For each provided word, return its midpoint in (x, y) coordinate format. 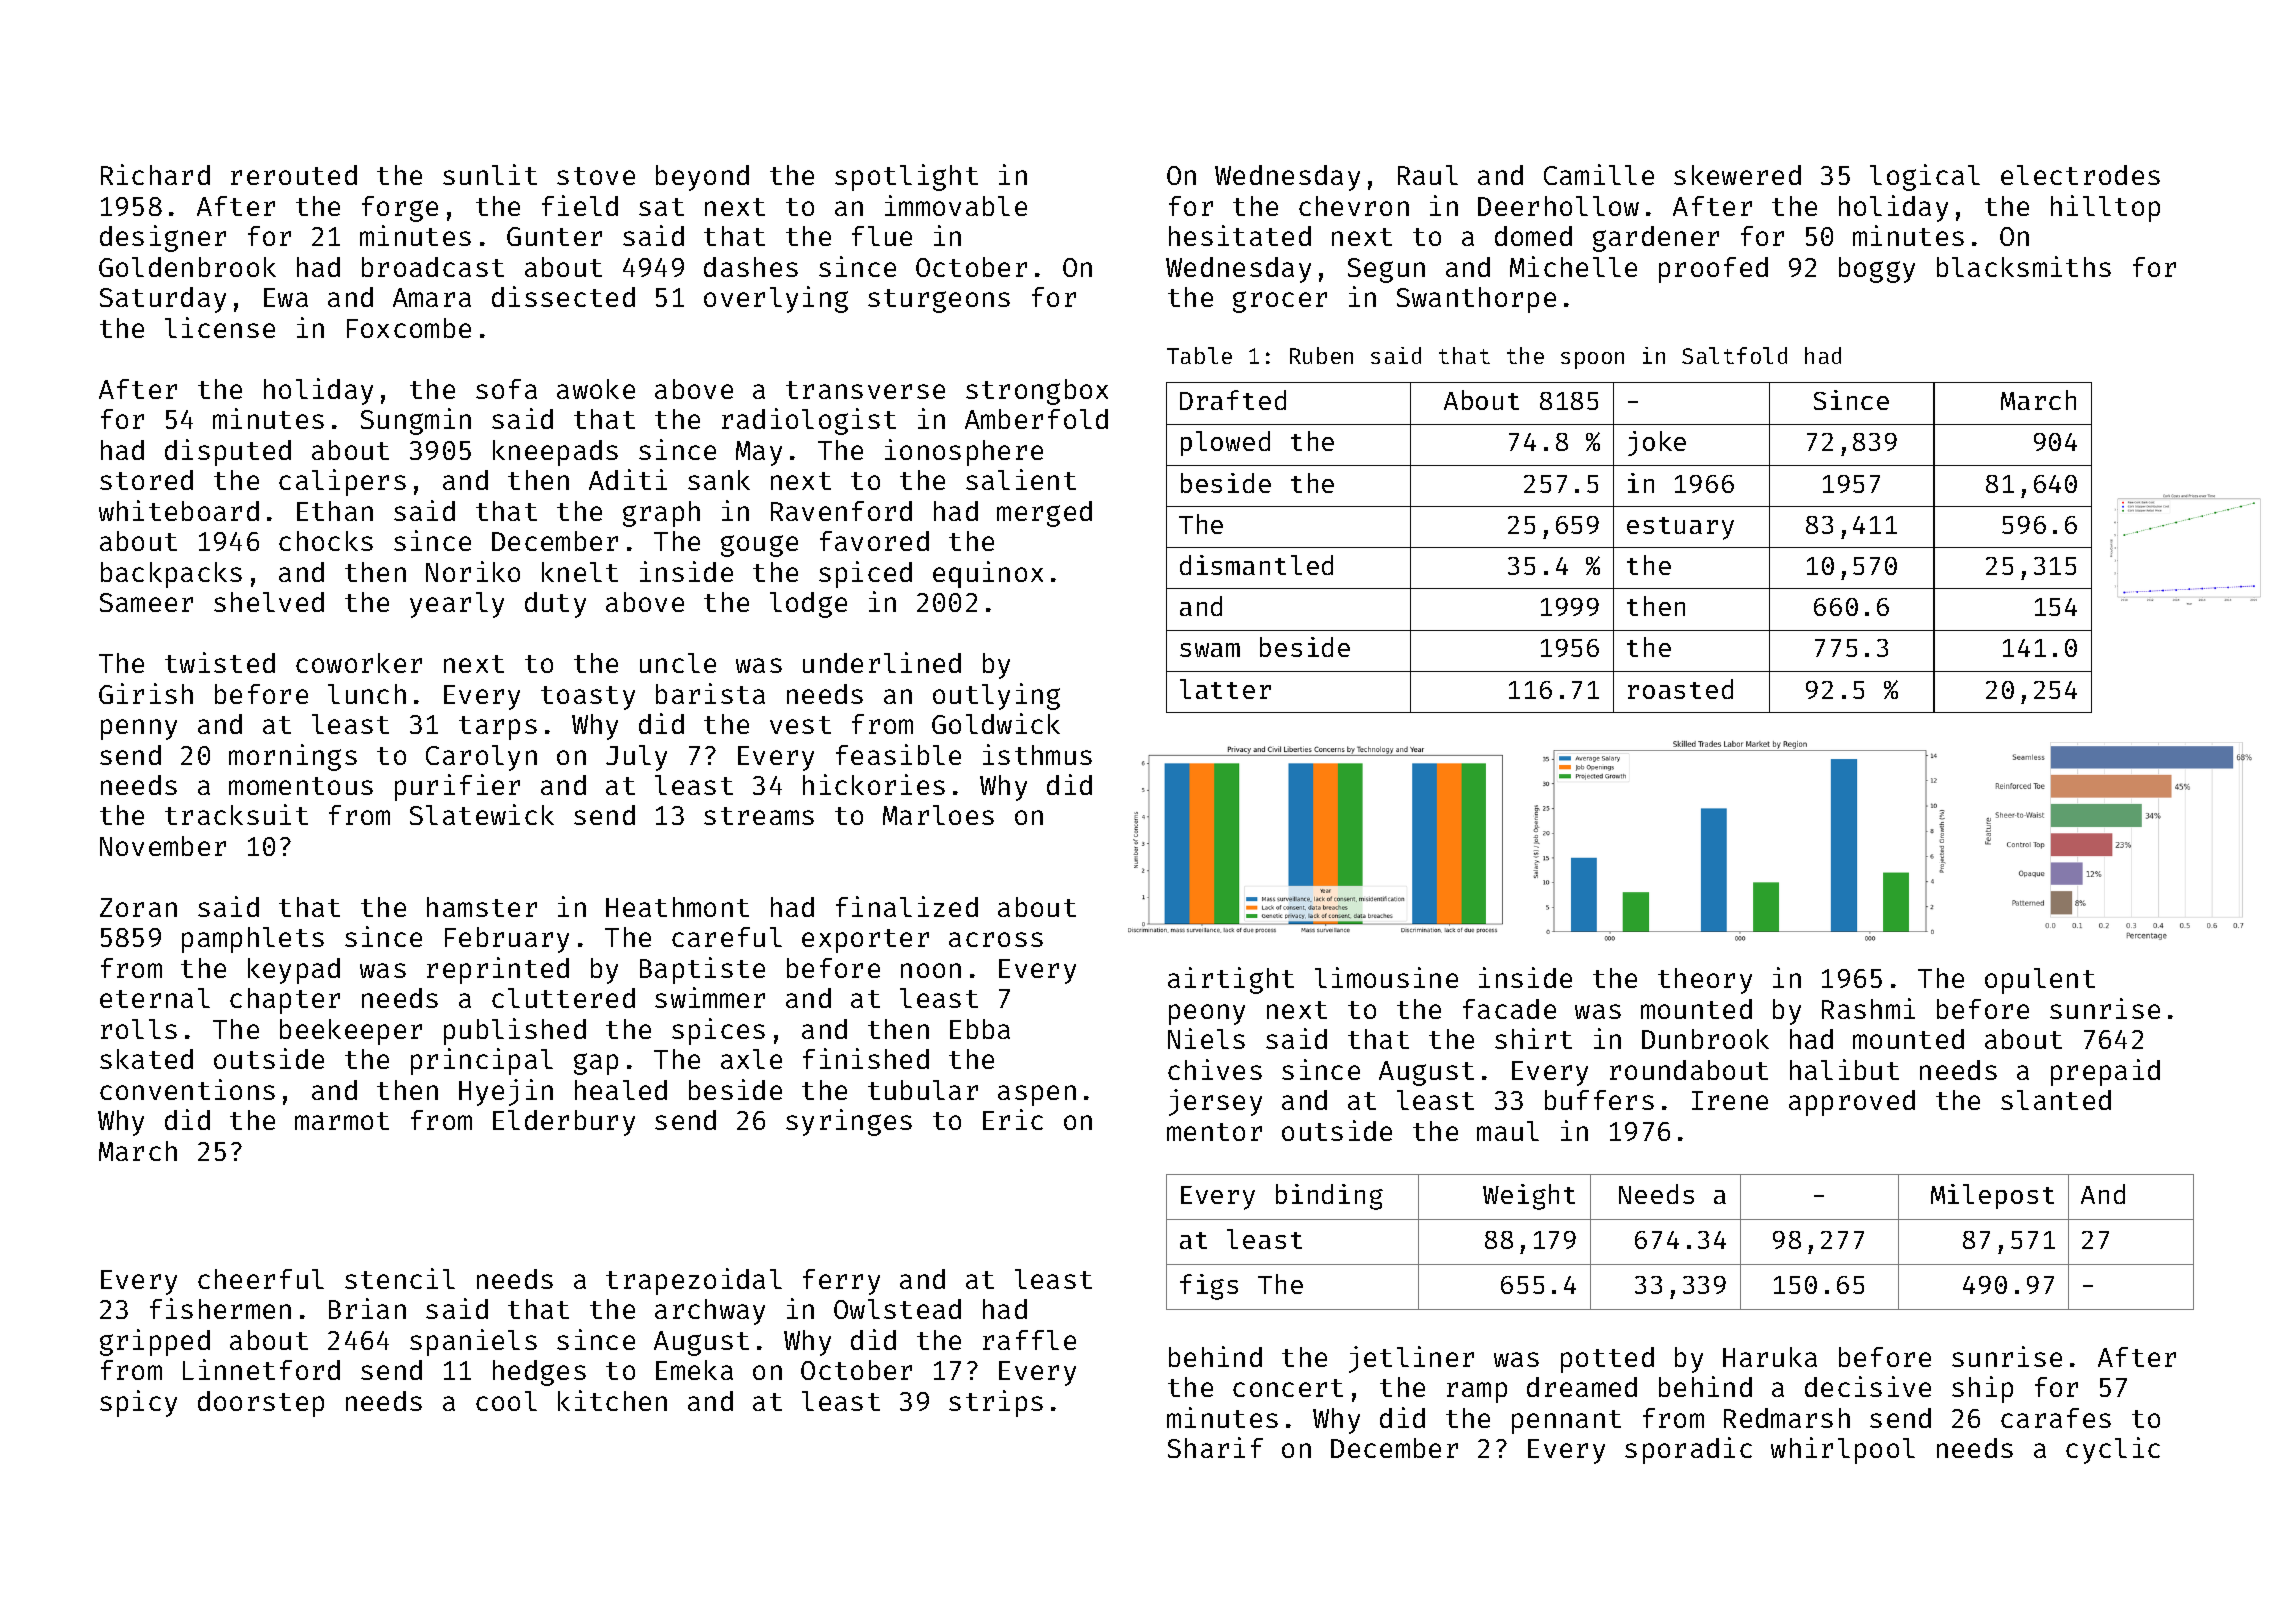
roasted (1680, 689)
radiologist (809, 421)
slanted (2056, 1100)
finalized (907, 906)
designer (163, 238)
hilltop (2105, 208)
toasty (588, 698)
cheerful (261, 1279)
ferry (841, 1282)
